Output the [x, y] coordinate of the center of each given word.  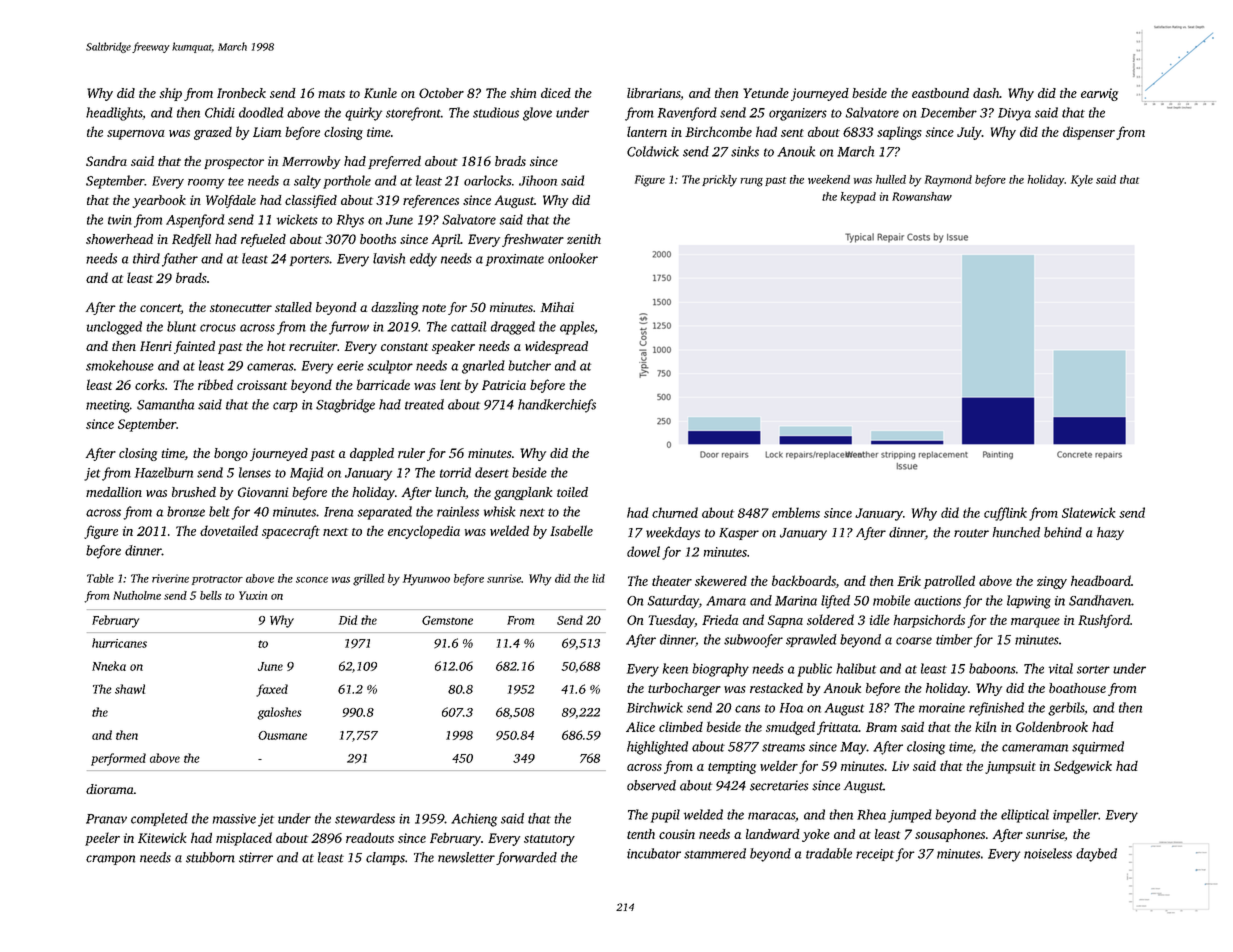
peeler [102, 839]
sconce [312, 580]
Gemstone [447, 620]
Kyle [1082, 181]
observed [651, 785]
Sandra [106, 161]
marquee [1035, 623]
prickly [719, 181]
